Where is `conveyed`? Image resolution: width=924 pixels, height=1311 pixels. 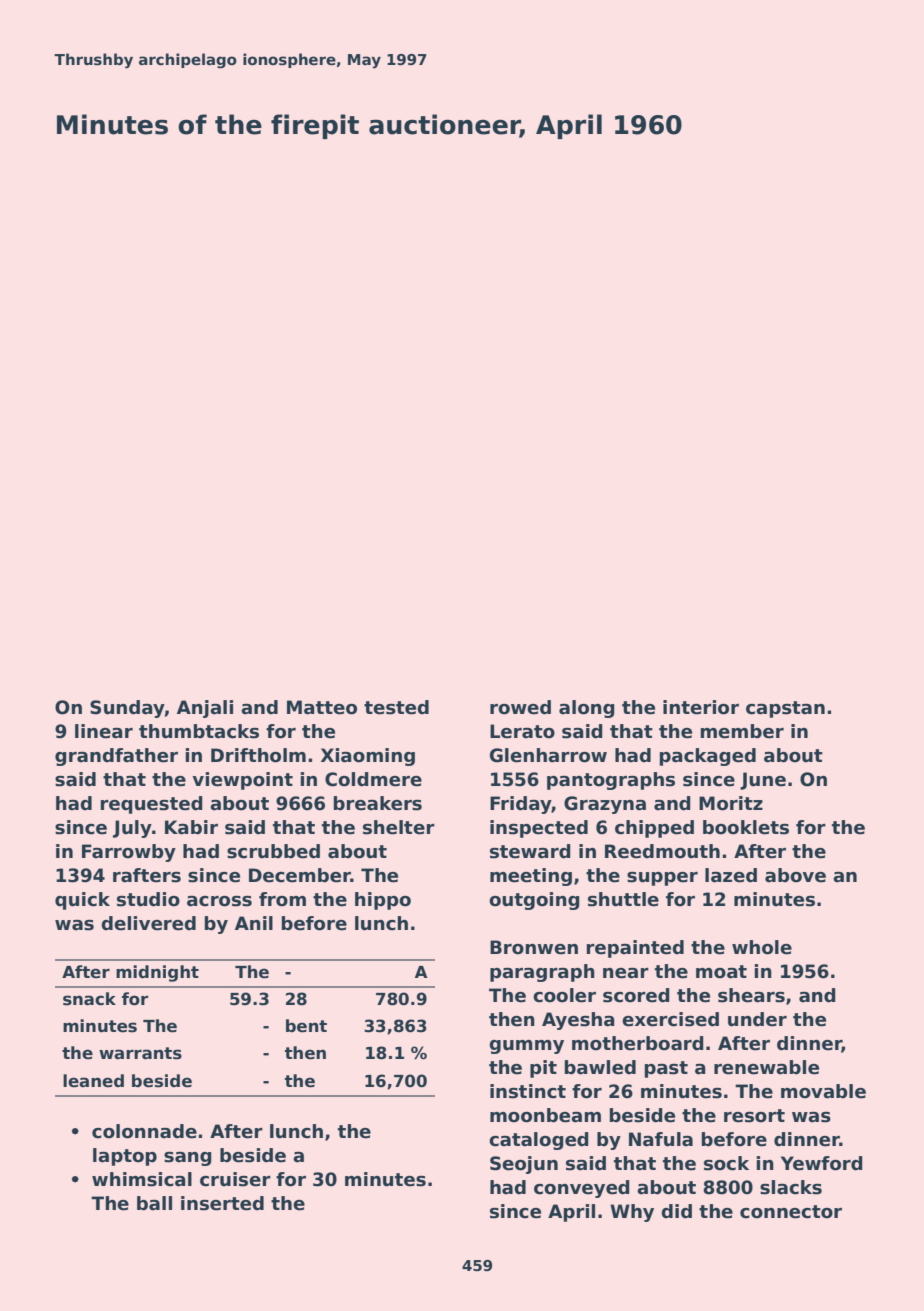 conveyed is located at coordinates (582, 1189).
